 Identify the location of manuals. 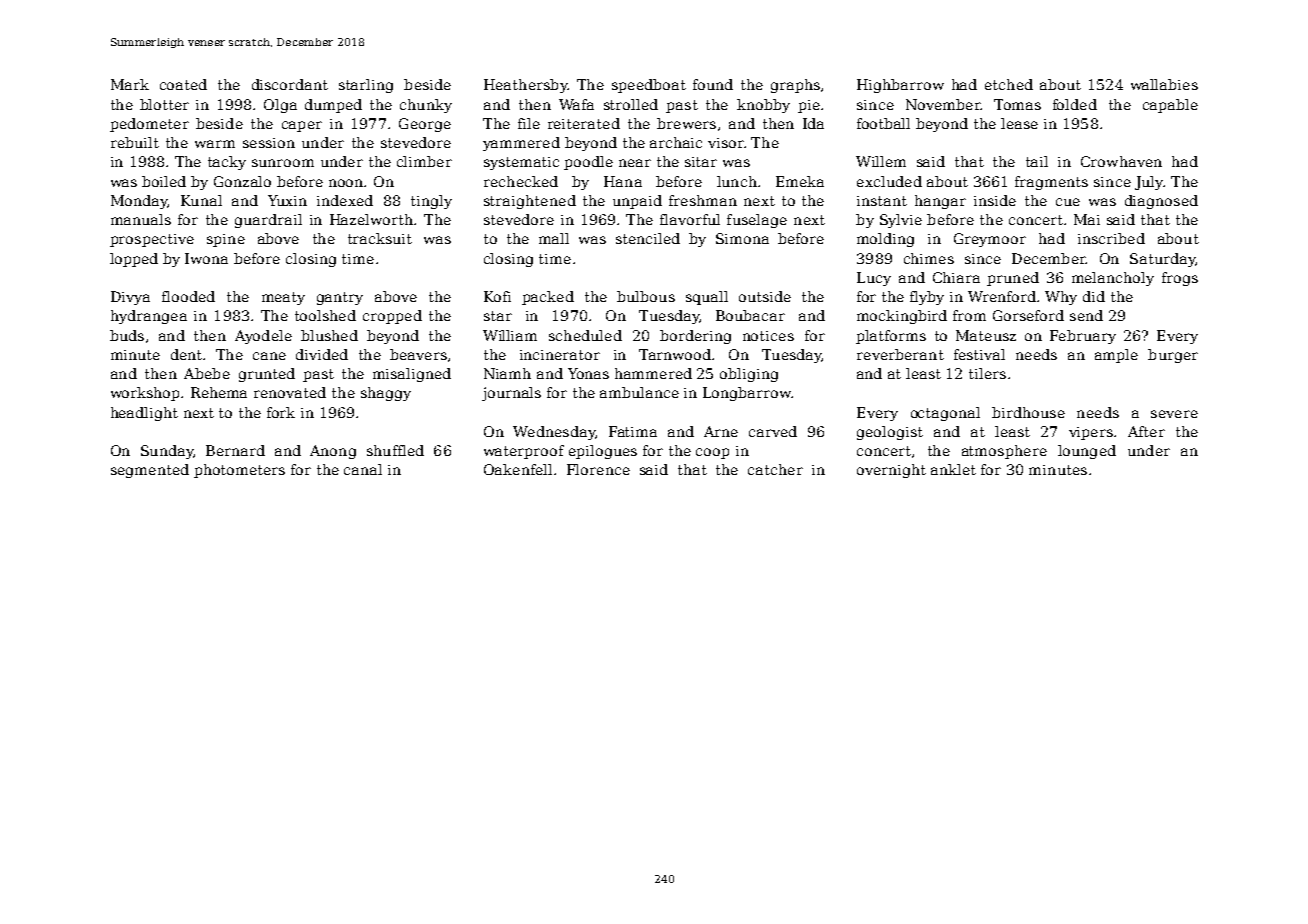
(141, 219).
